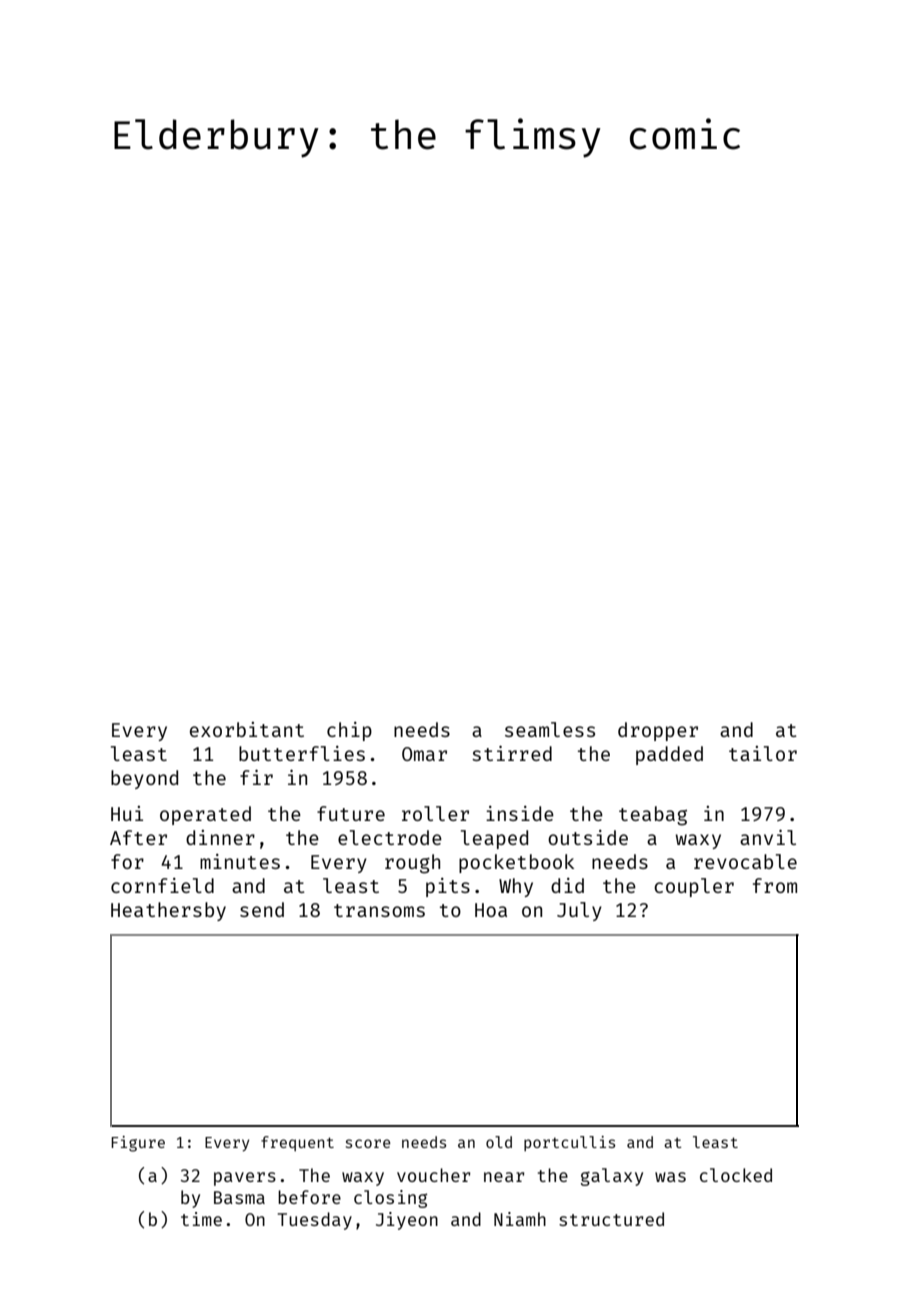 The width and height of the screenshot is (908, 1316). Describe the element at coordinates (262, 909) in the screenshot. I see `send` at that location.
